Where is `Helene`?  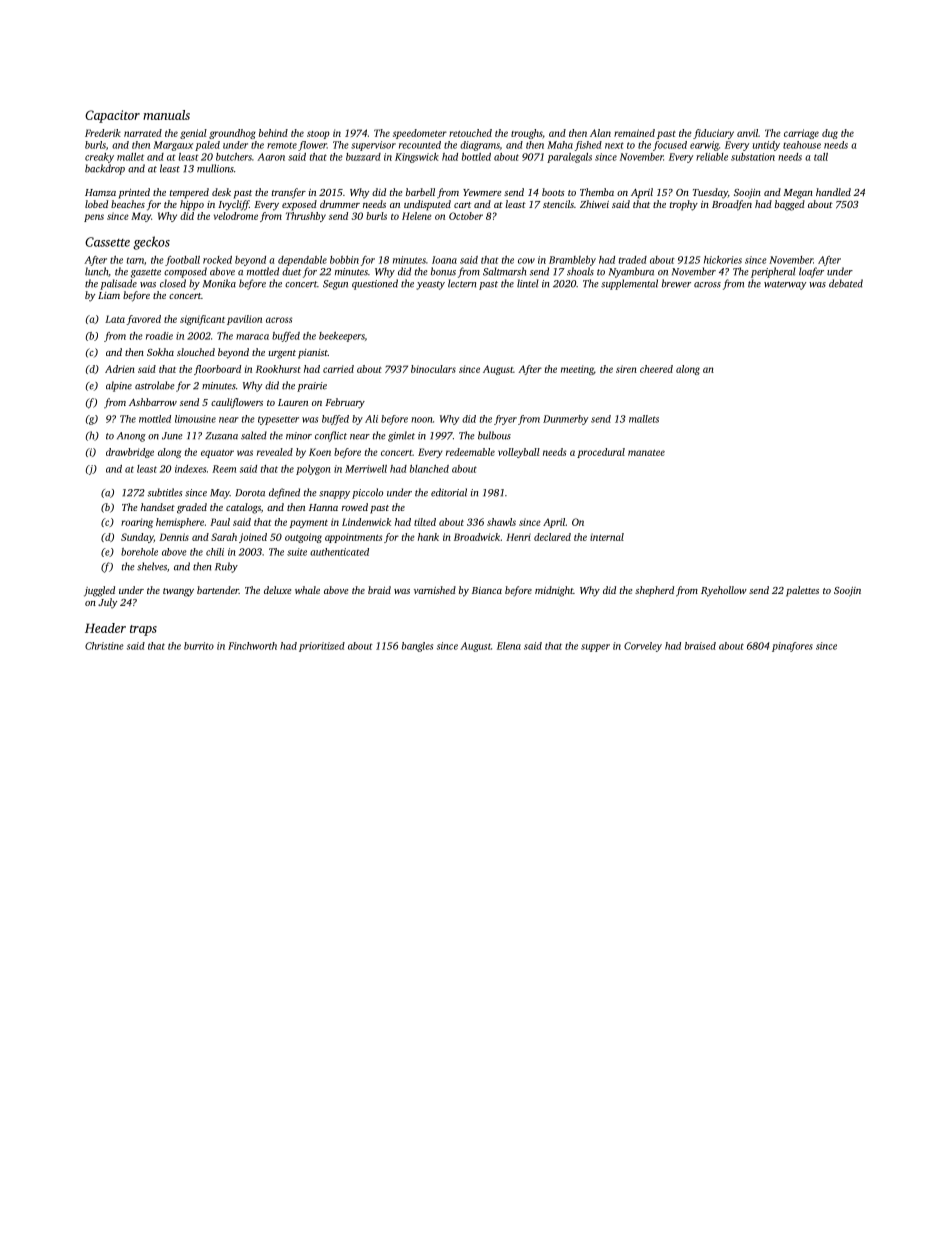 Helene is located at coordinates (417, 216).
